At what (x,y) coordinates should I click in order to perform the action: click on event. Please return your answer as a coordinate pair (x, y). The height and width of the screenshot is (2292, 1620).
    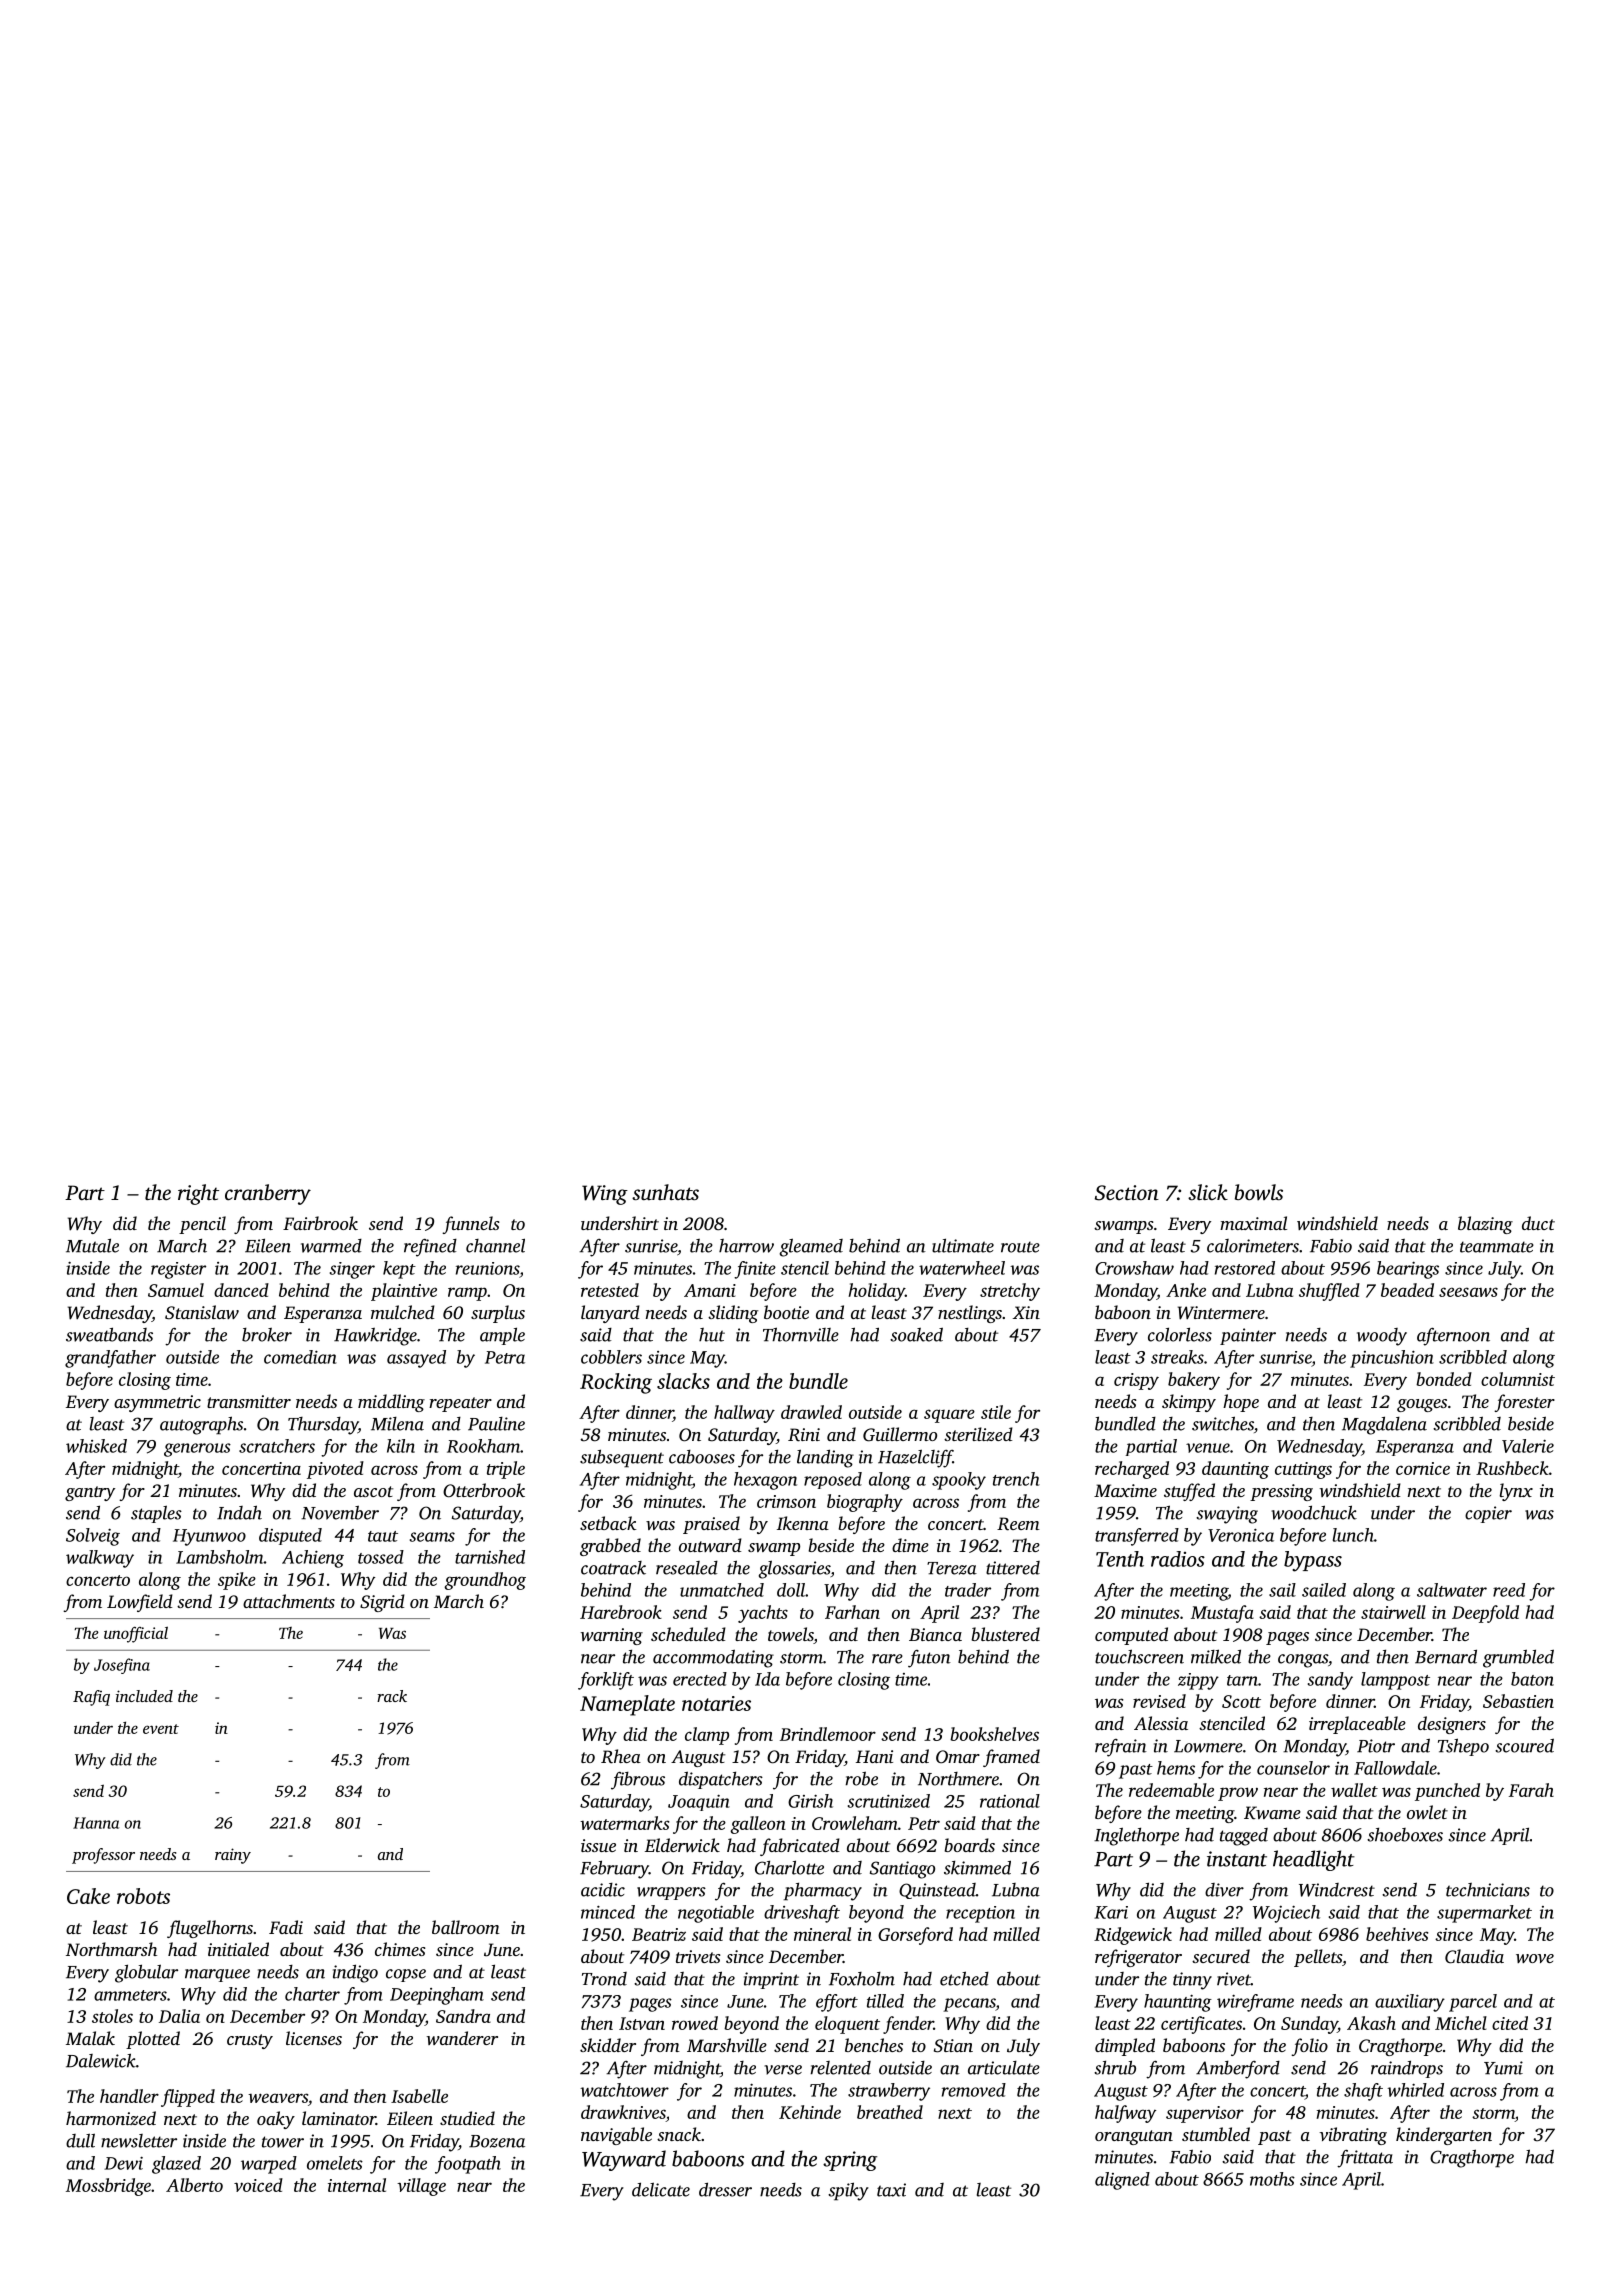
    Looking at the image, I should click on (161, 1729).
